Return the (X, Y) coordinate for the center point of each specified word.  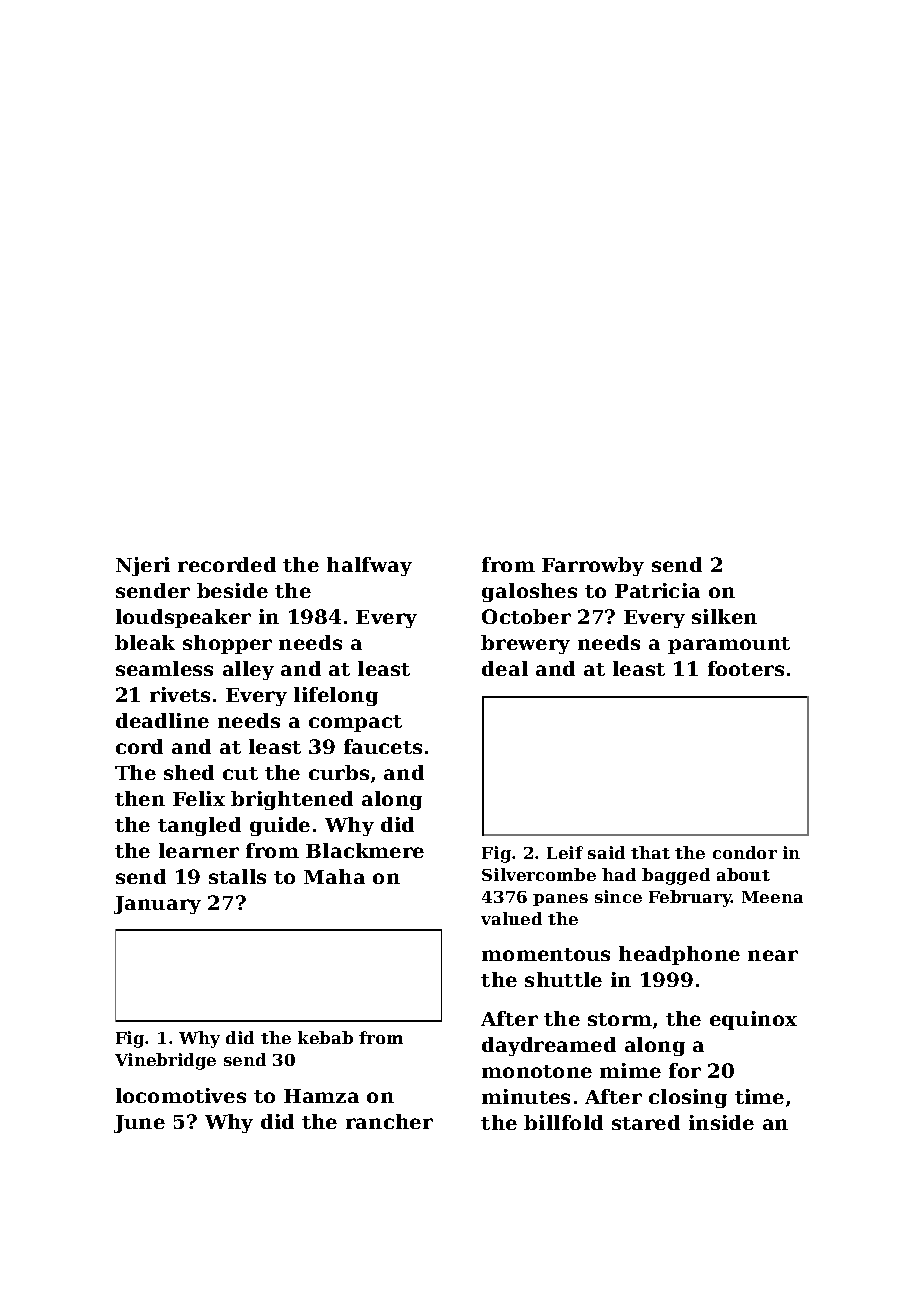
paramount (729, 645)
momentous (546, 954)
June (139, 1124)
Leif (565, 852)
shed (189, 772)
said (606, 852)
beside (232, 590)
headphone (679, 955)
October (526, 616)
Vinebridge (165, 1061)
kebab (325, 1037)
